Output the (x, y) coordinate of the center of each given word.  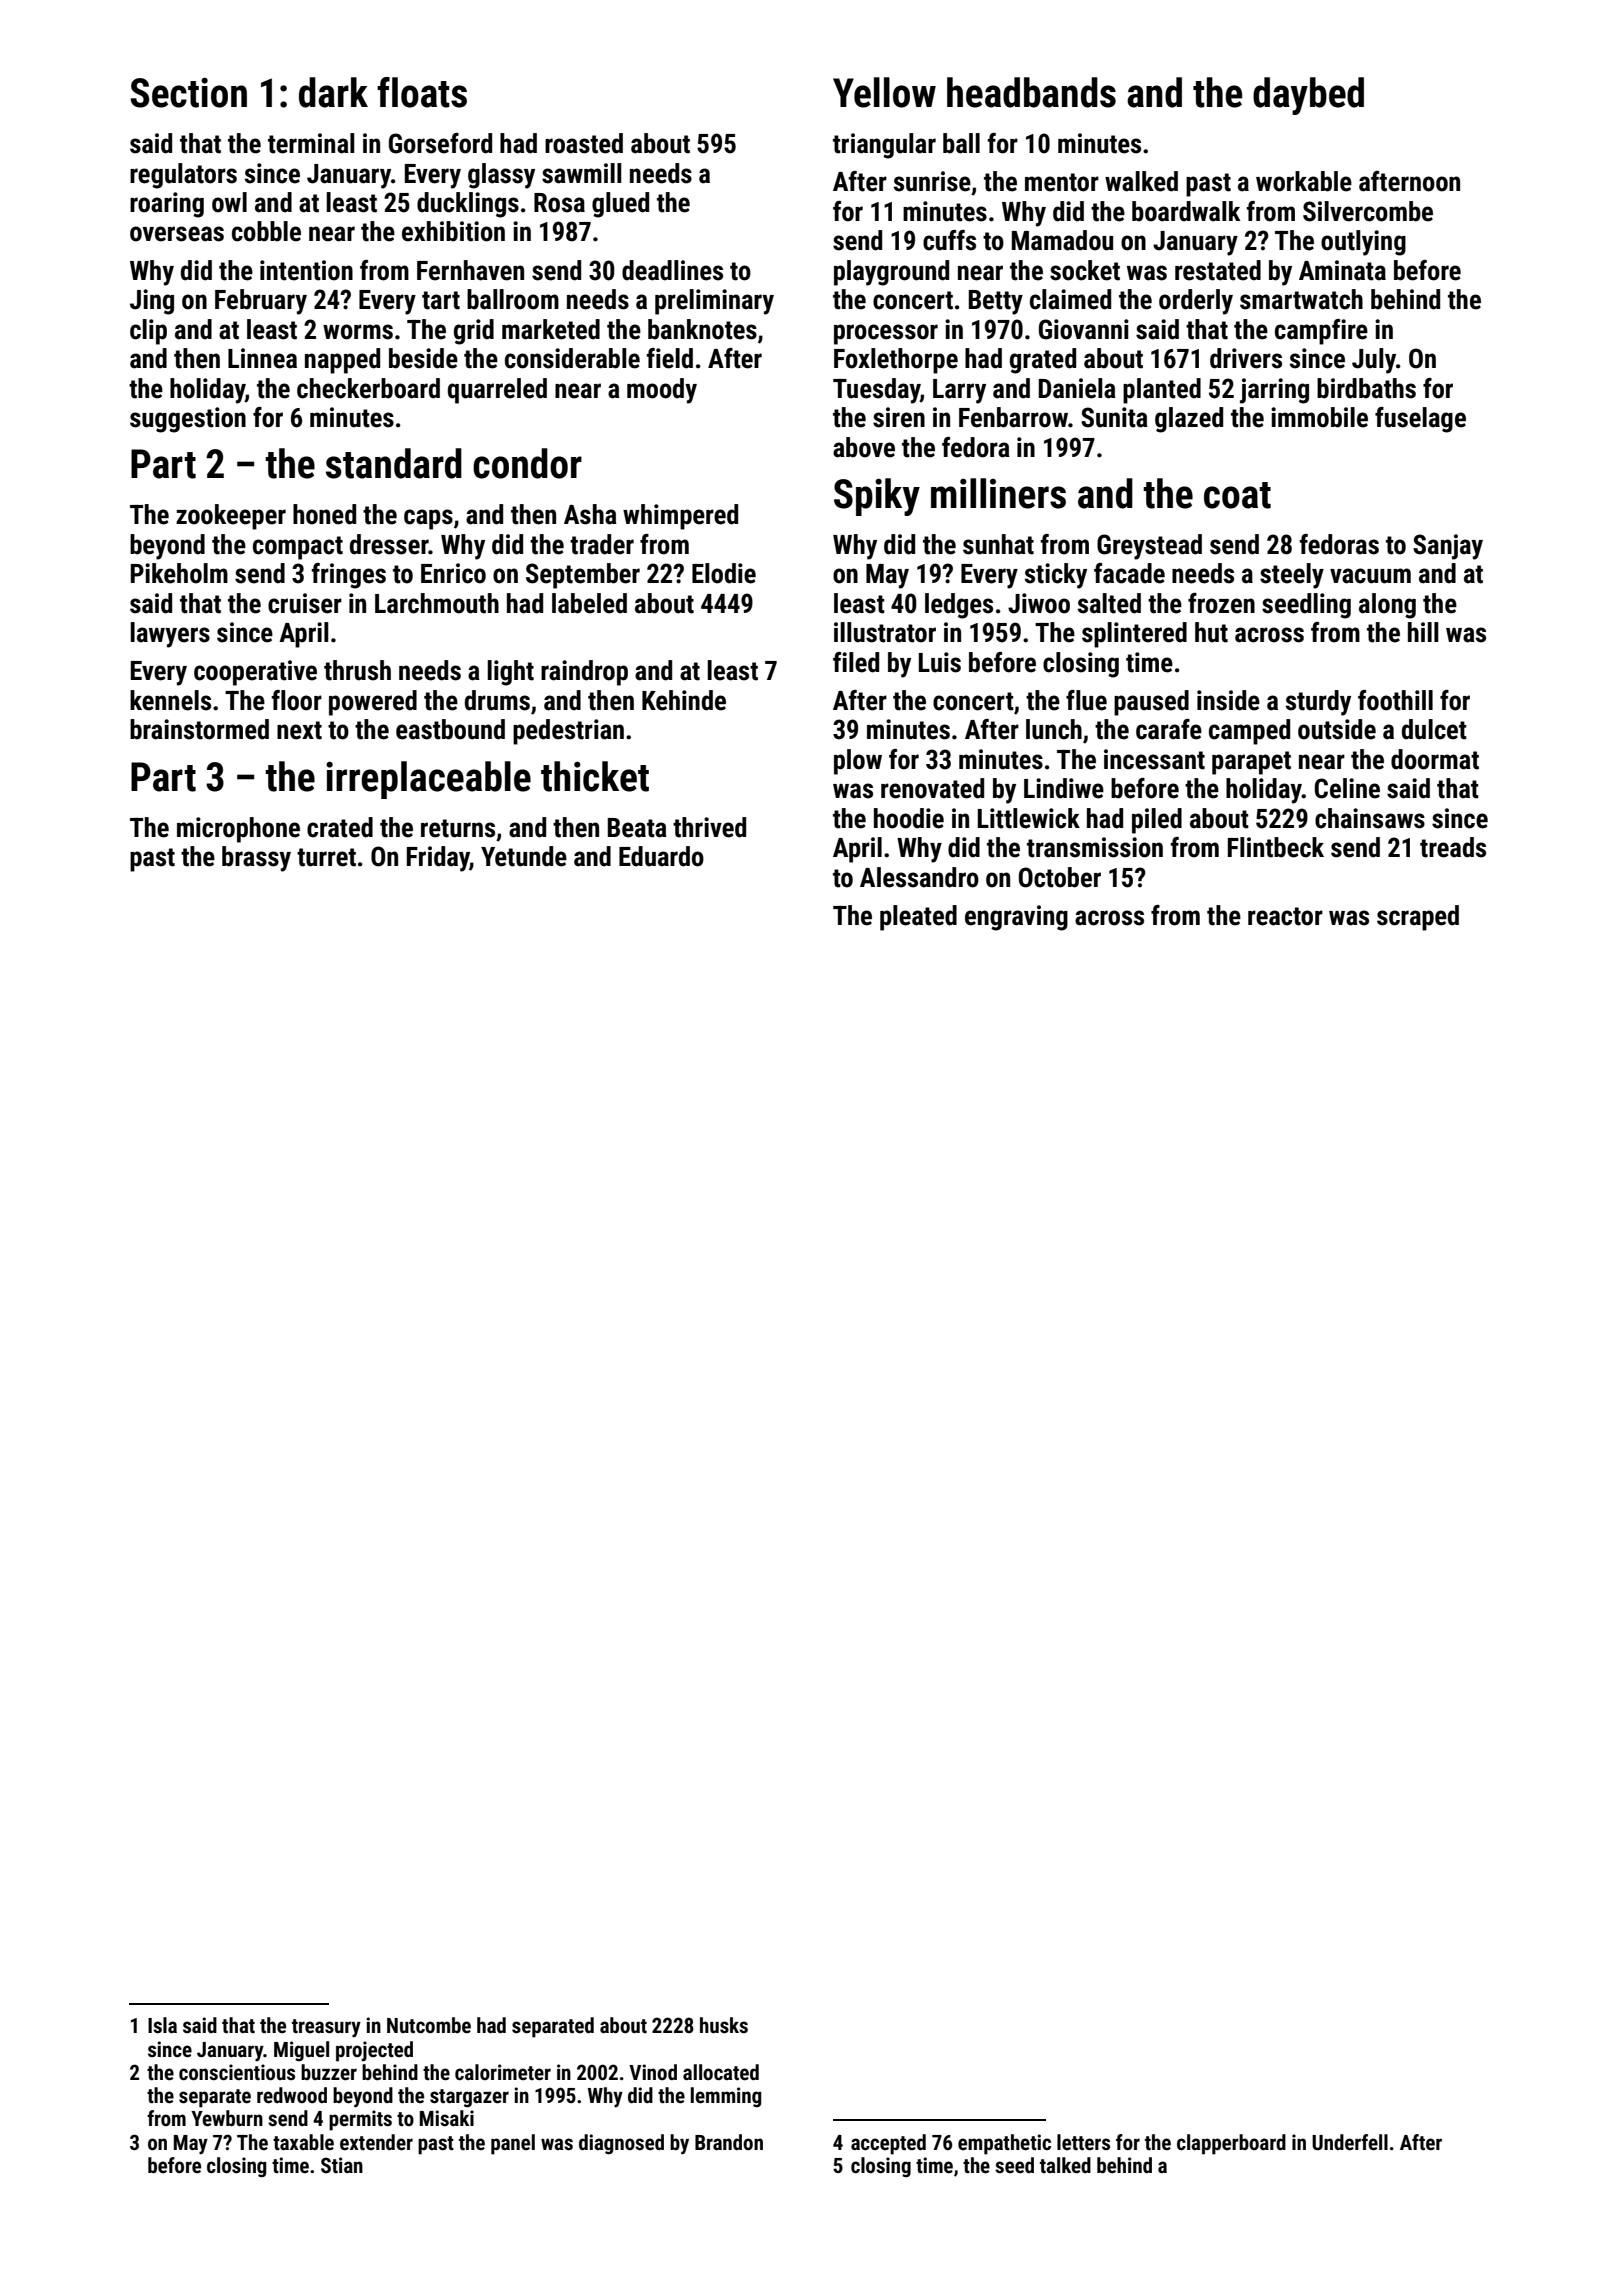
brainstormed (199, 729)
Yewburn (227, 2118)
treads (1453, 847)
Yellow (884, 92)
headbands (1031, 92)
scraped (1418, 918)
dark (333, 92)
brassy (256, 859)
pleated (918, 918)
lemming (726, 2097)
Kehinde (684, 700)
